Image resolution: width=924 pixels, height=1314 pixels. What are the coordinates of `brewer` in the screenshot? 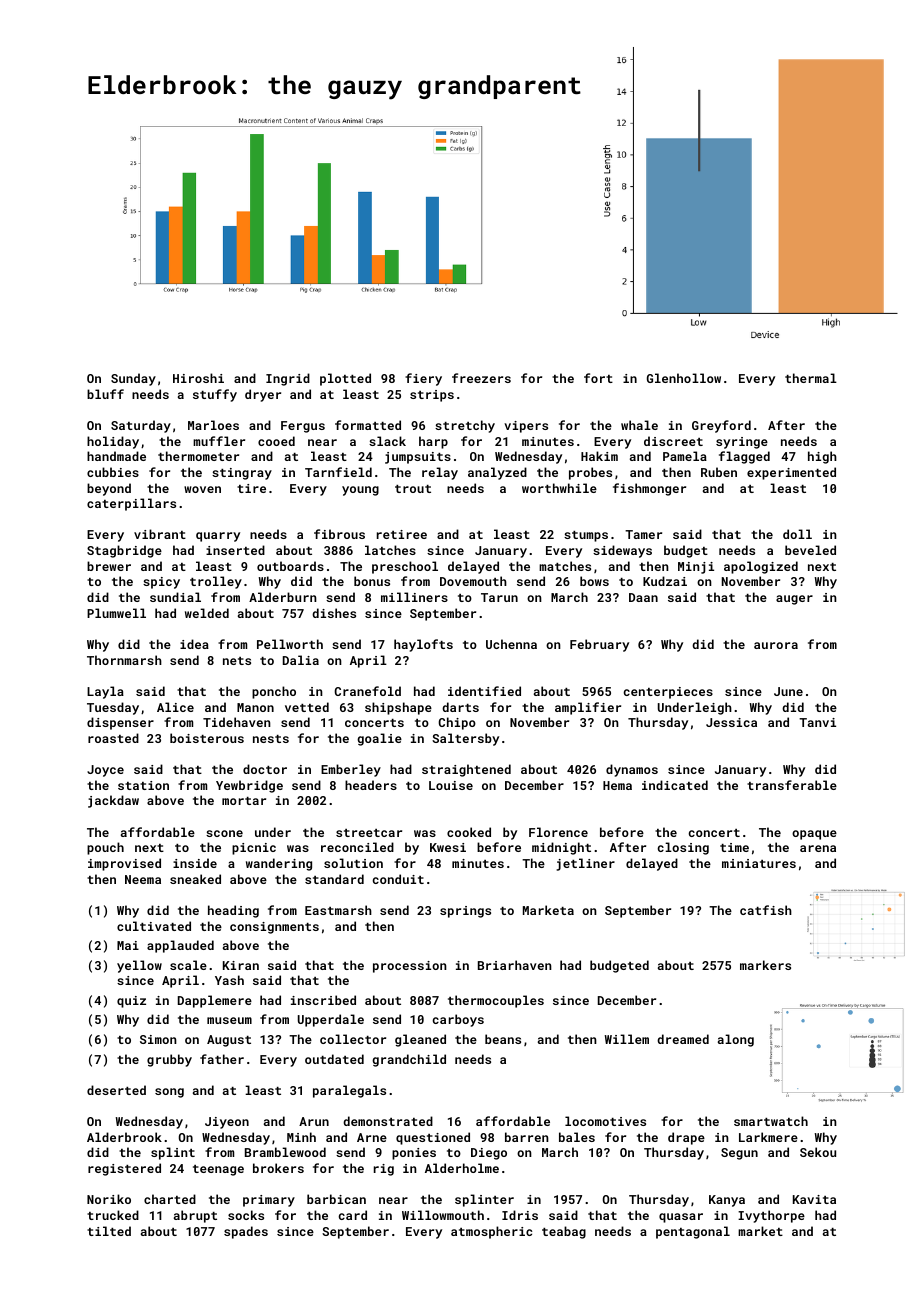 It's located at (109, 566).
